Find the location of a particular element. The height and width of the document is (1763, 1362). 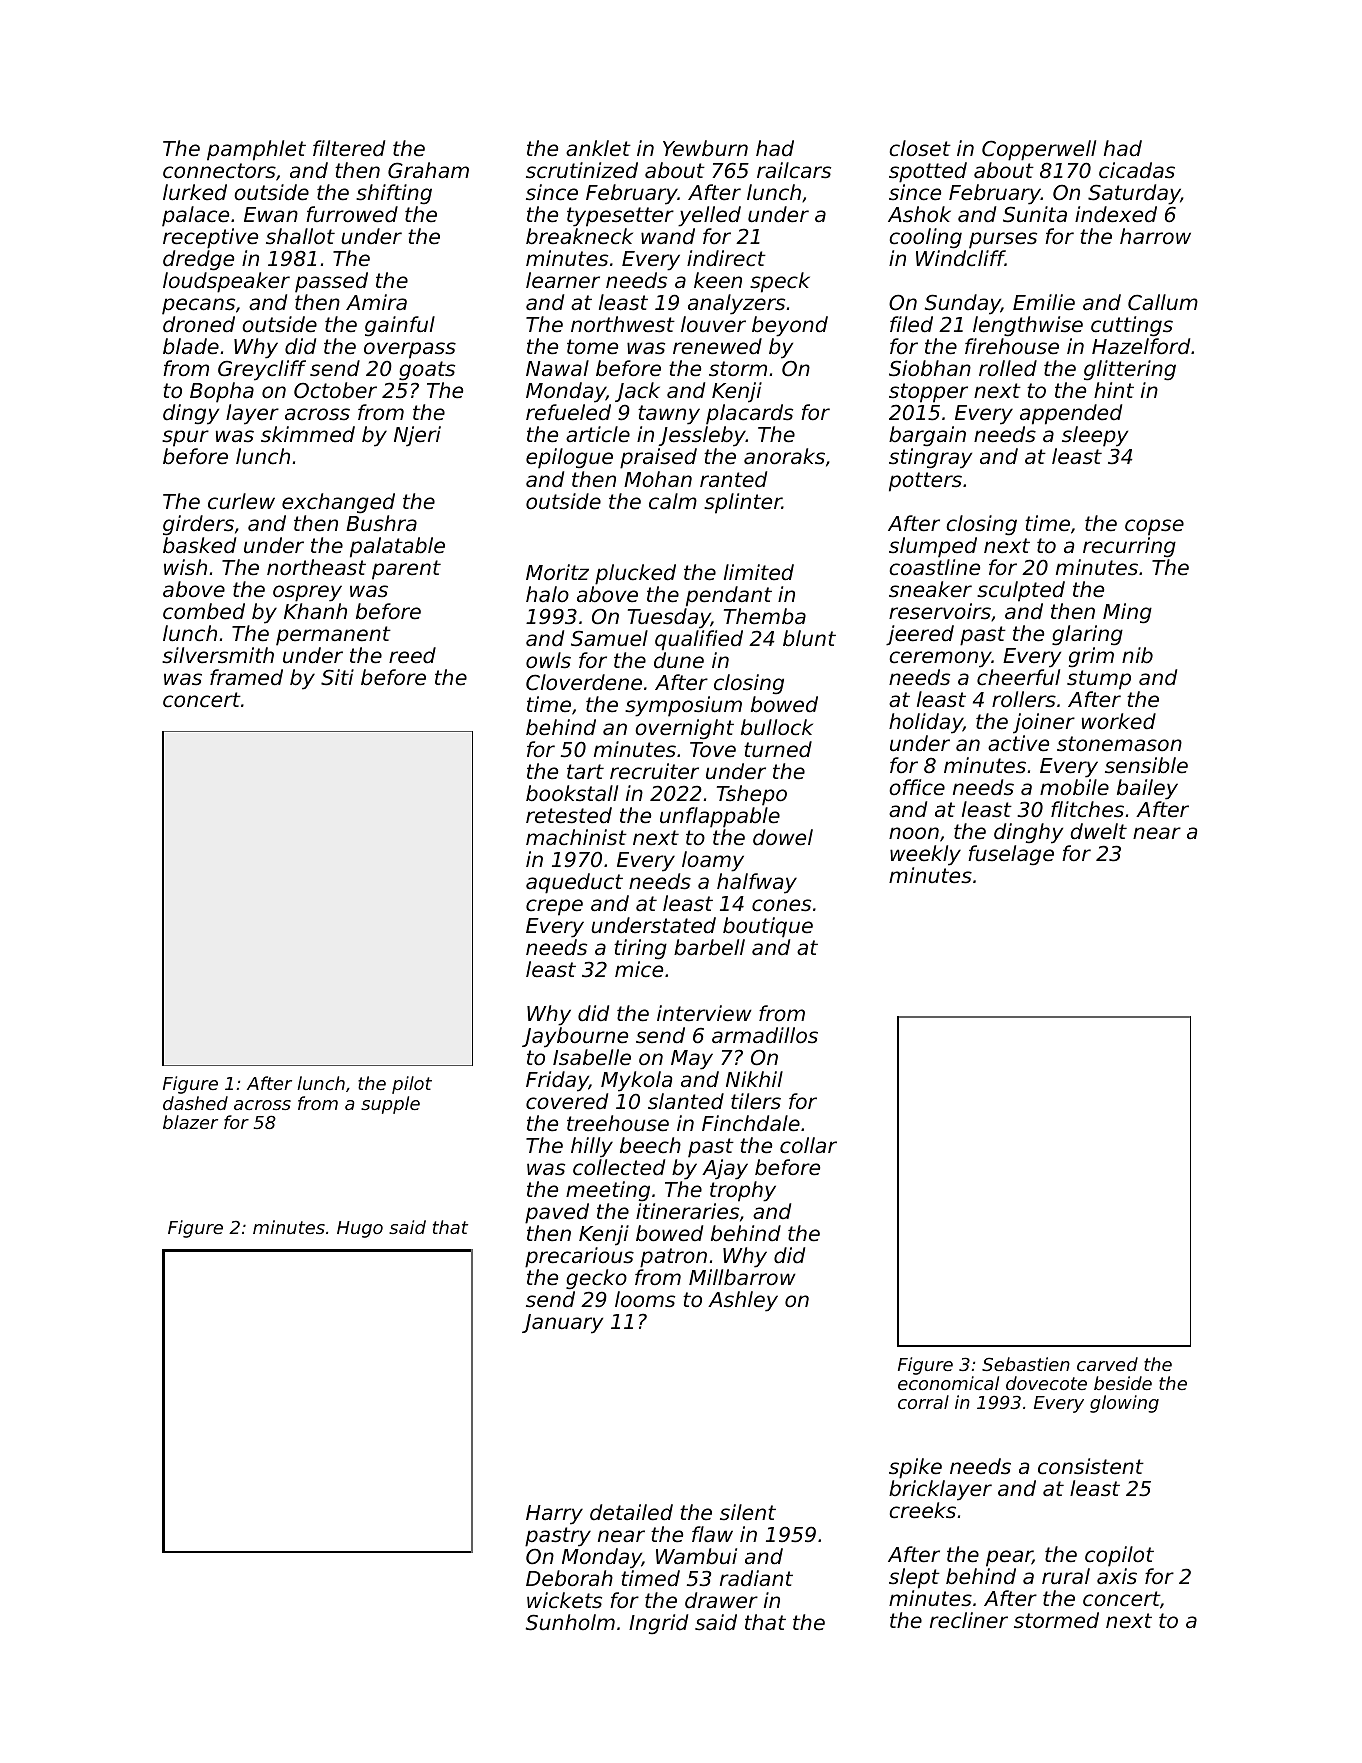

Sunholm is located at coordinates (570, 1622).
